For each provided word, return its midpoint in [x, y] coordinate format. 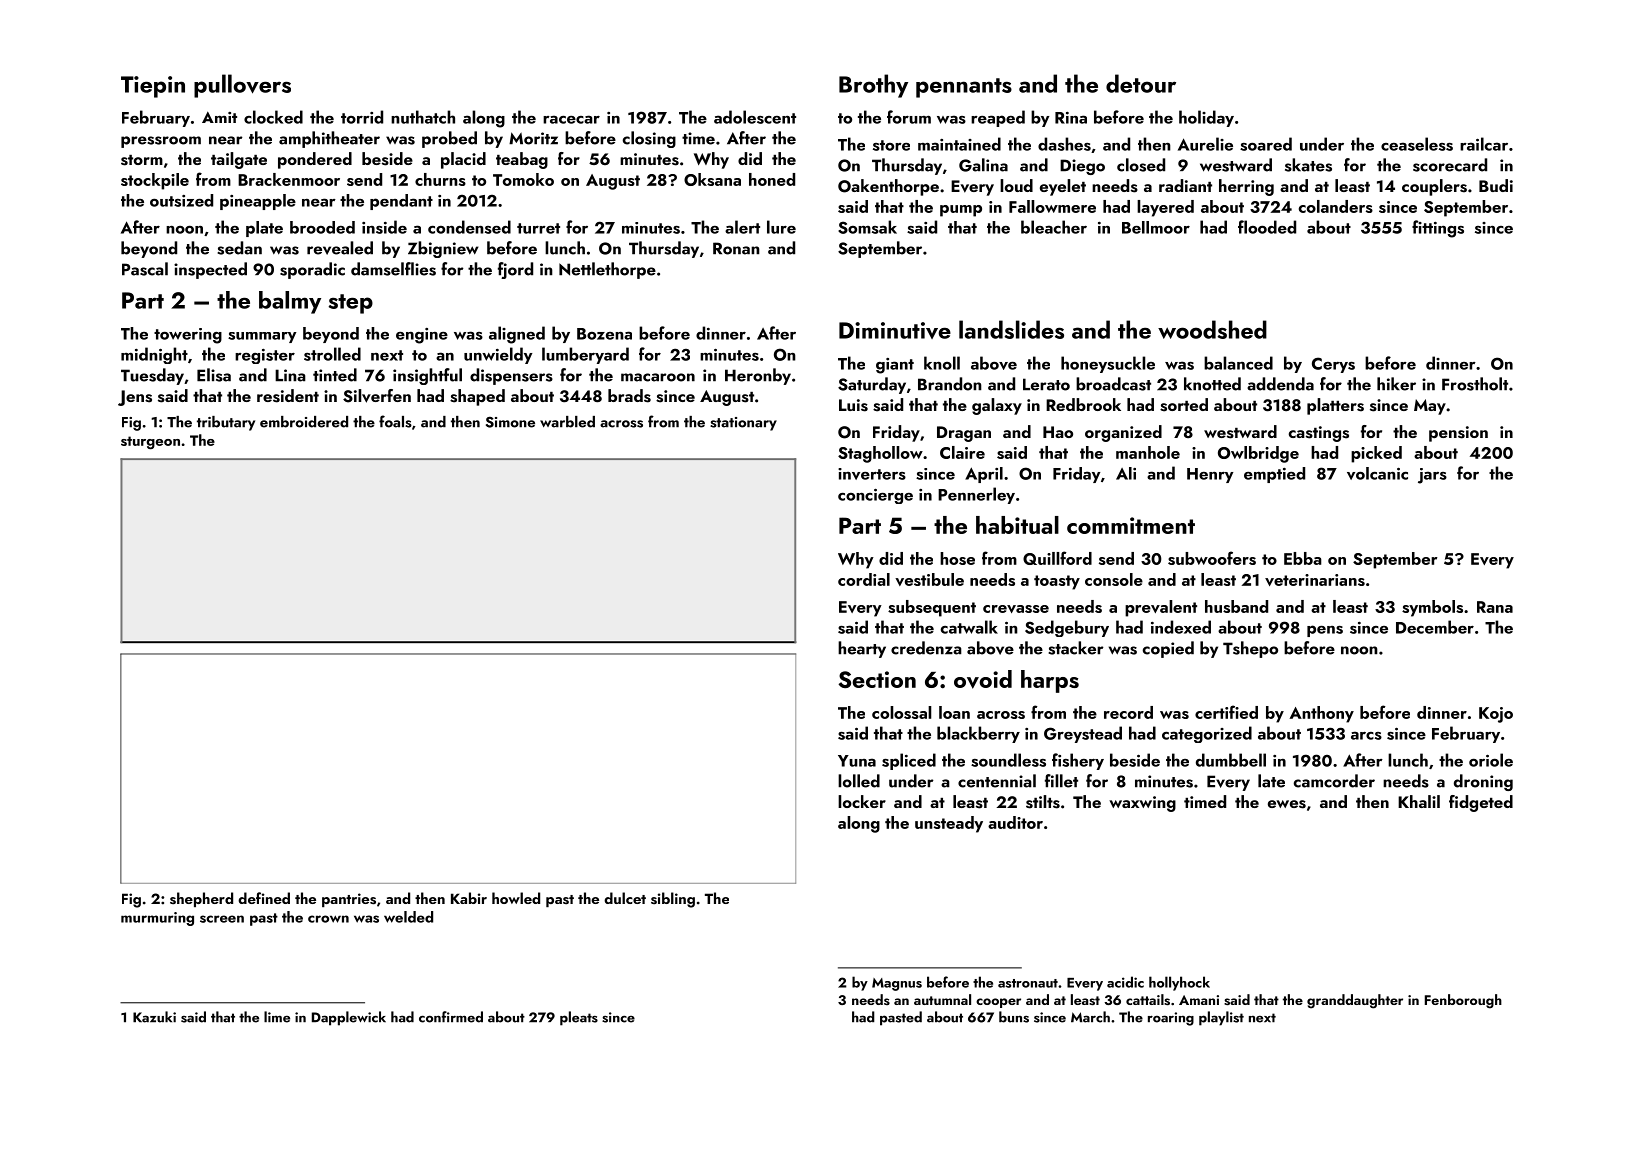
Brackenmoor [289, 179]
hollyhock [1179, 983]
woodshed [1212, 329]
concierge [875, 496]
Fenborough [1463, 1001]
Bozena [604, 334]
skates [1308, 165]
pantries [349, 900]
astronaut [1028, 983]
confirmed [451, 1017]
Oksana [712, 179]
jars [1432, 476]
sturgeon [150, 443]
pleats [579, 1018]
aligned [517, 335]
